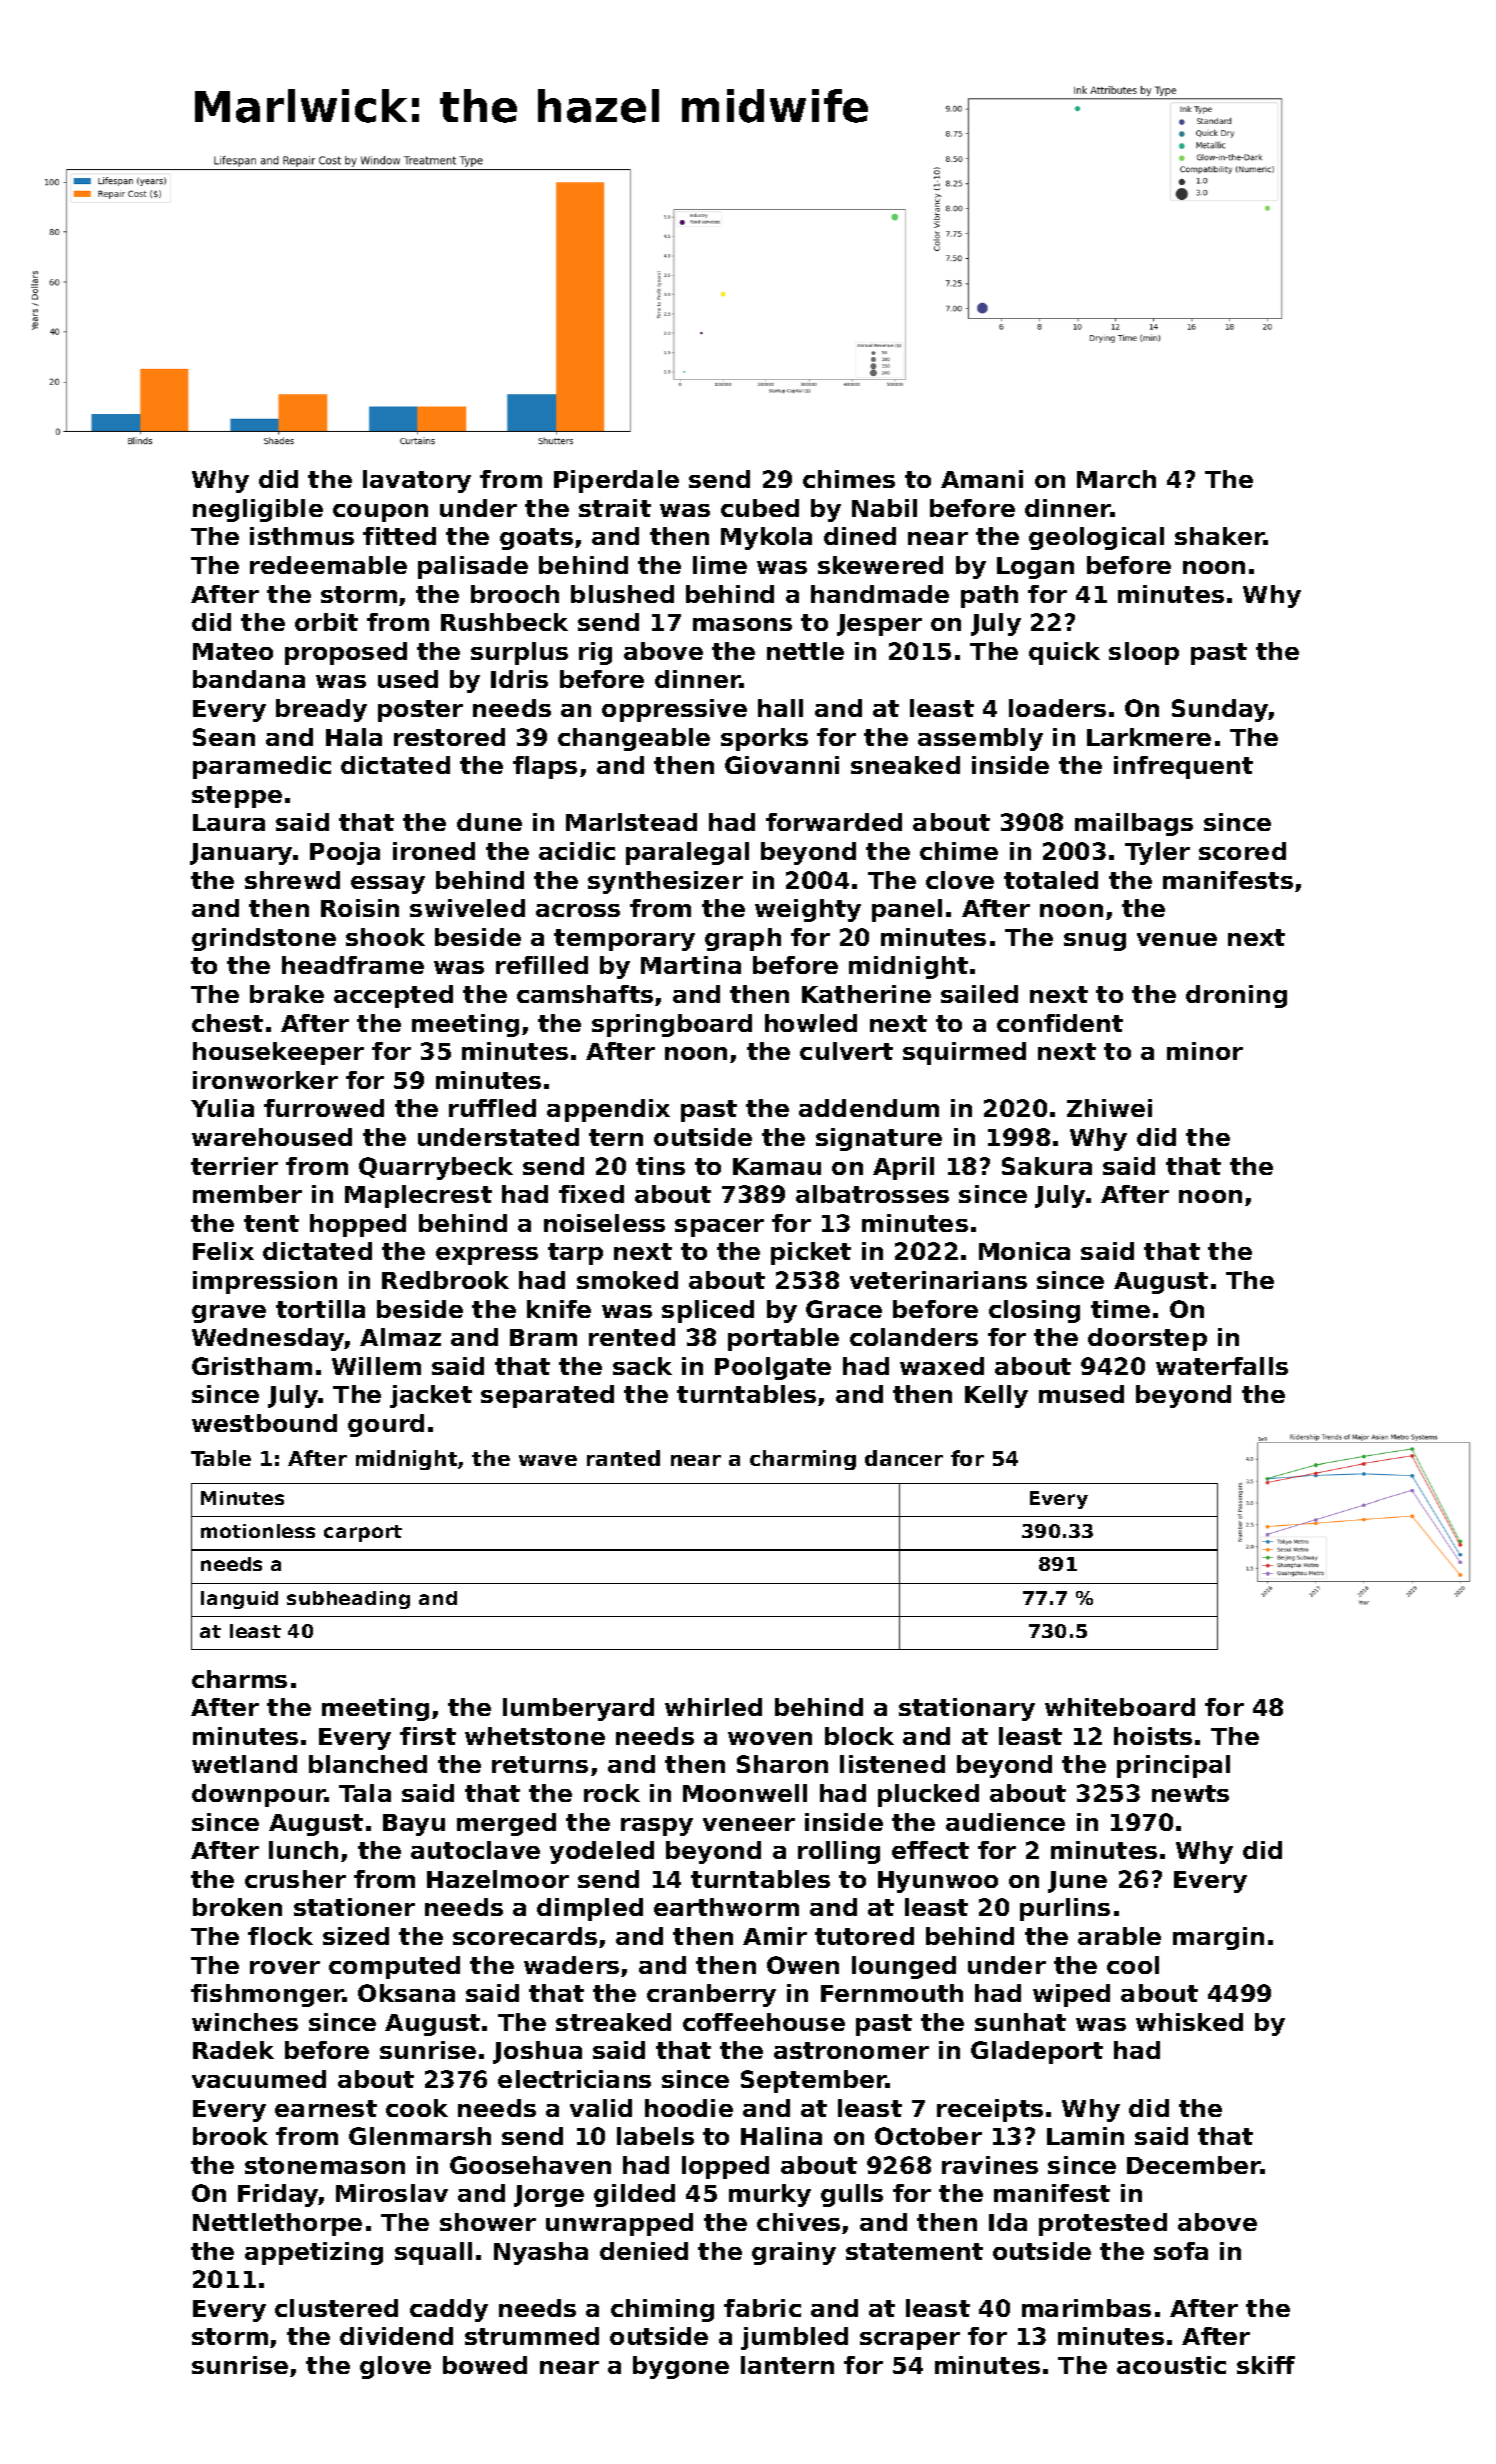 Image resolution: width=1496 pixels, height=2464 pixels. I want to click on Logan, so click(1035, 568).
